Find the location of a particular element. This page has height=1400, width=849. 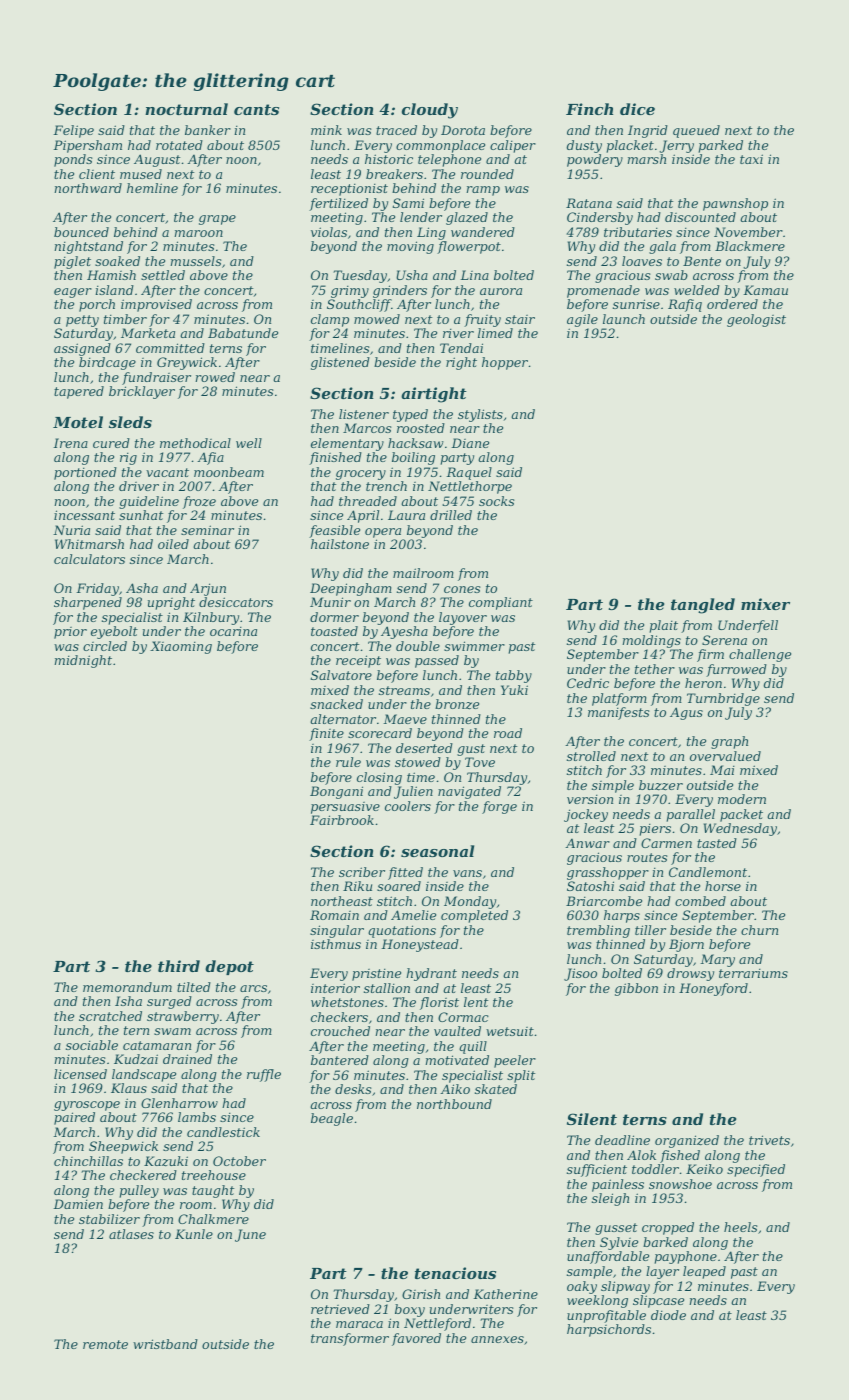

hacksaw is located at coordinates (416, 443).
